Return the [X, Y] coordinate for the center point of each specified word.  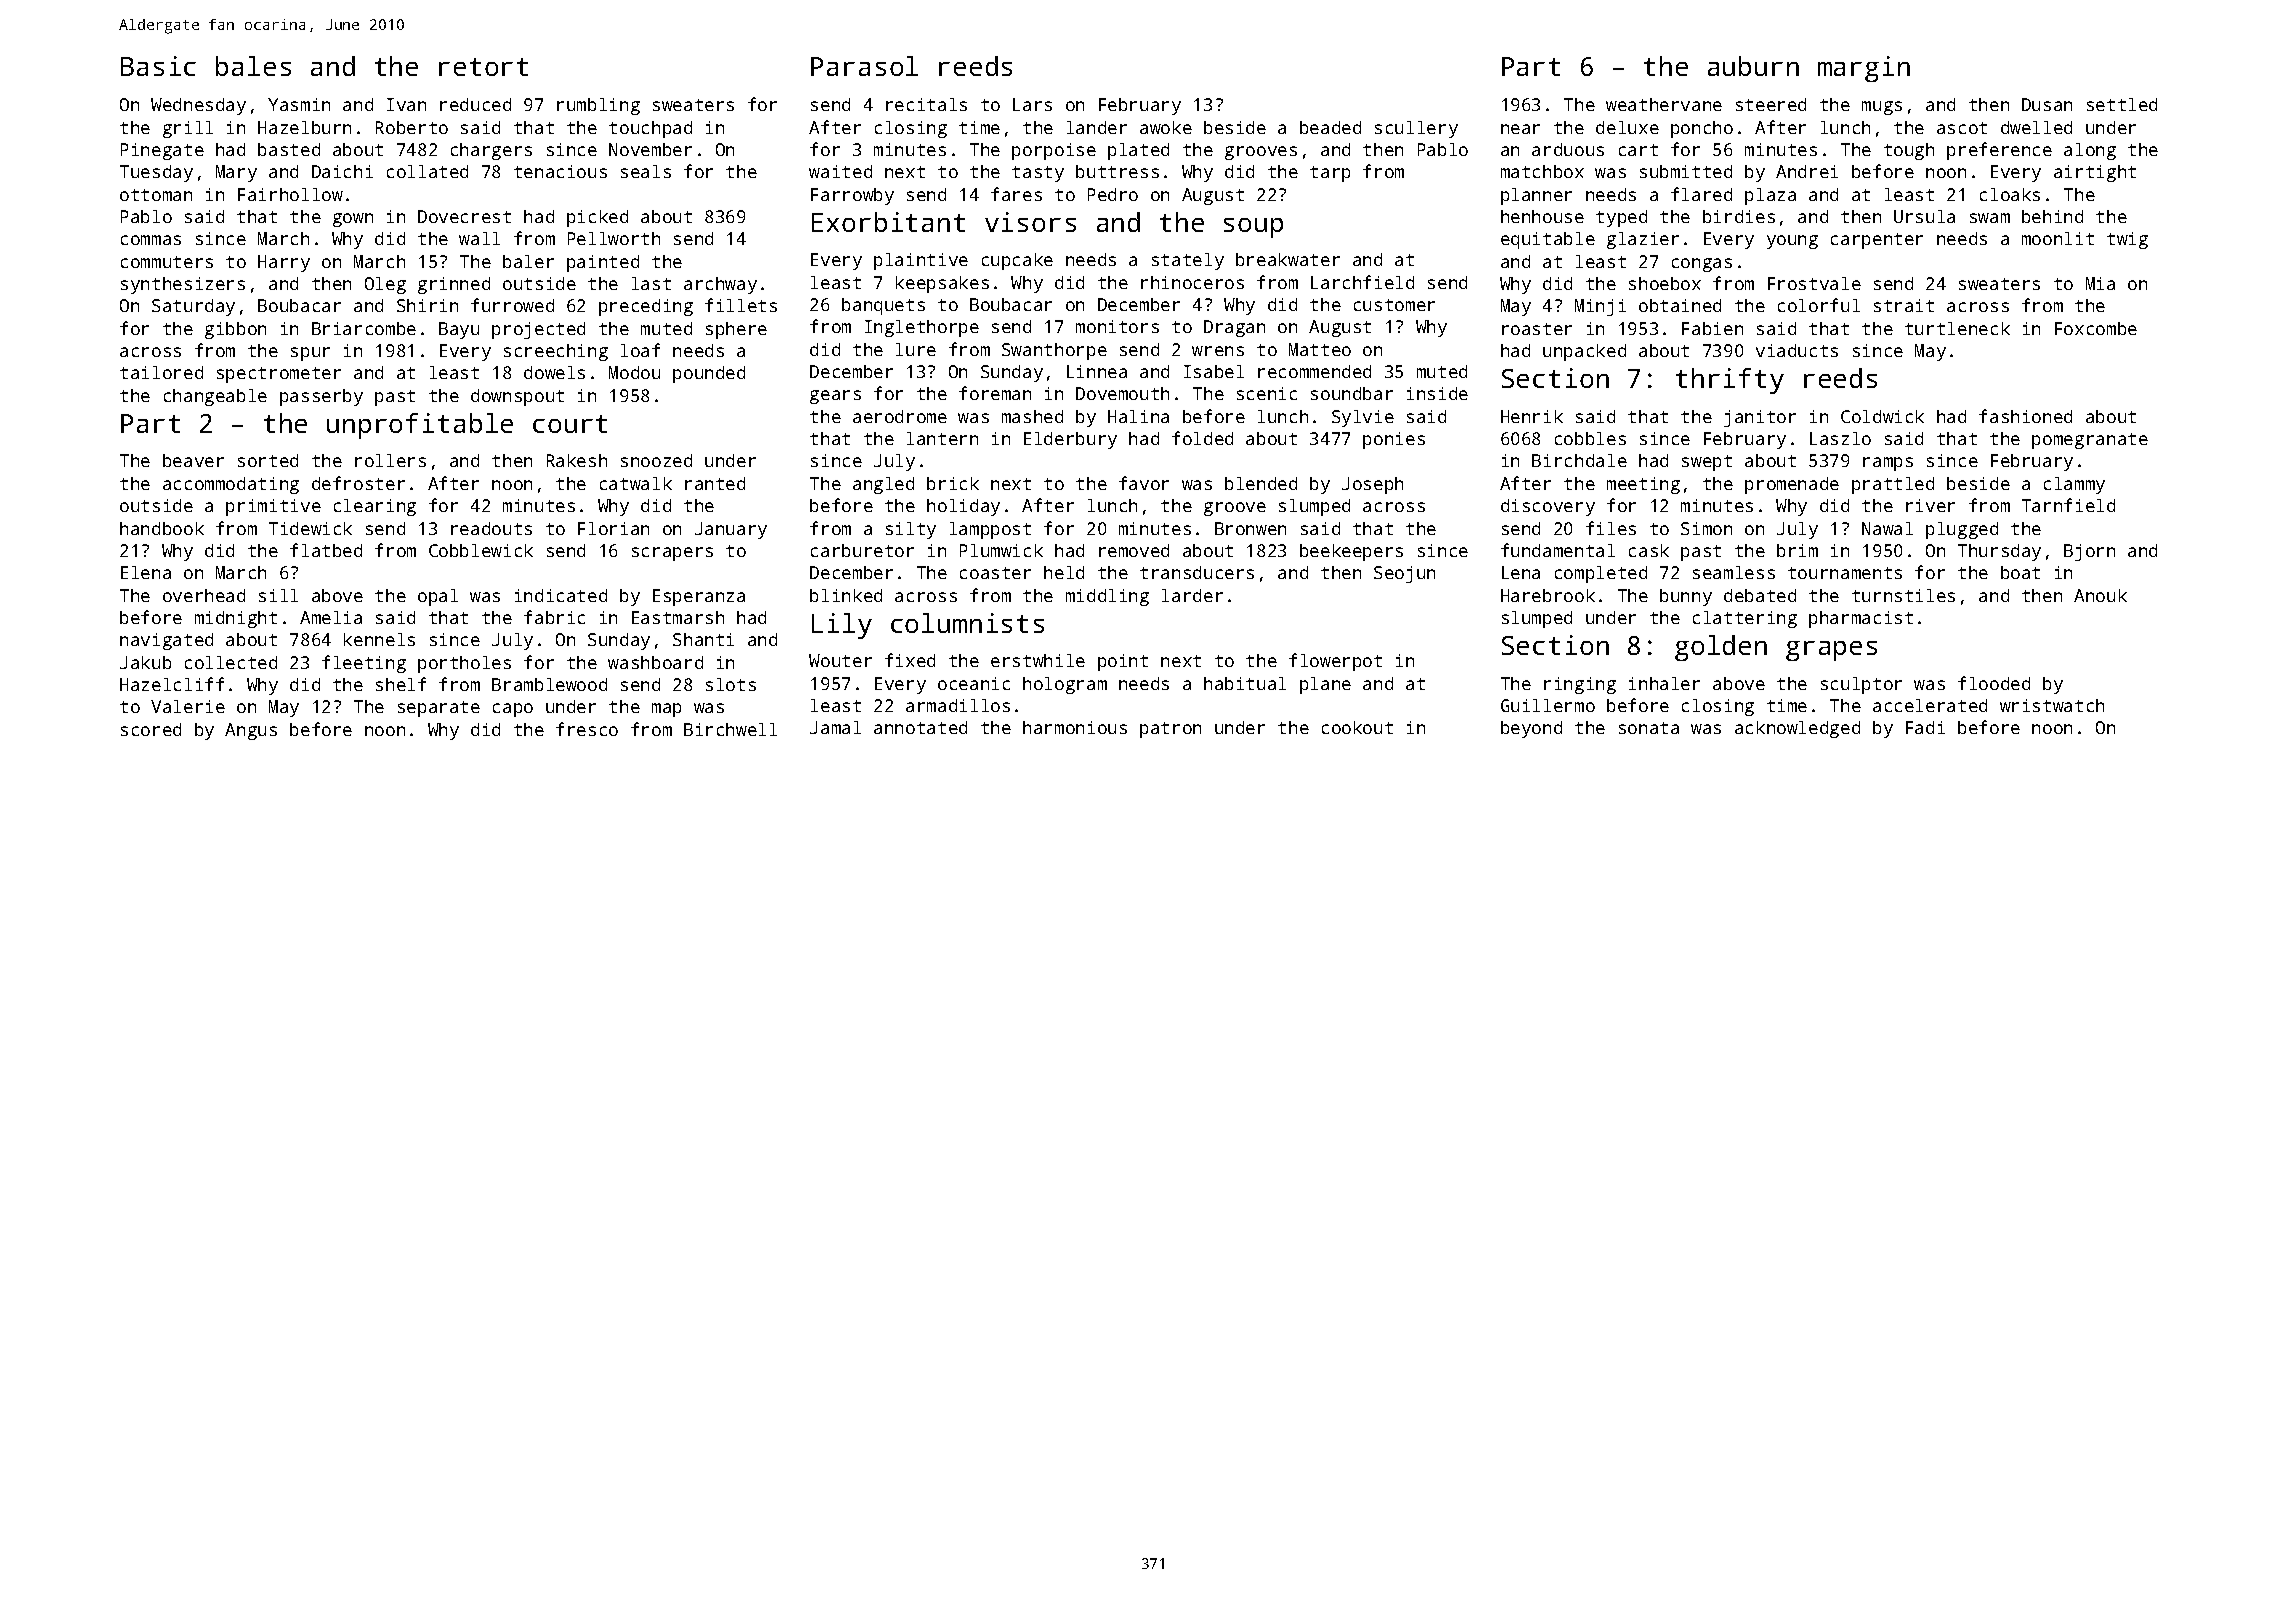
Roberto [412, 127]
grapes [1831, 651]
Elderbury [1070, 440]
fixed [910, 660]
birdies [1739, 216]
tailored [161, 372]
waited [840, 171]
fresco [587, 729]
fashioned [2025, 416]
